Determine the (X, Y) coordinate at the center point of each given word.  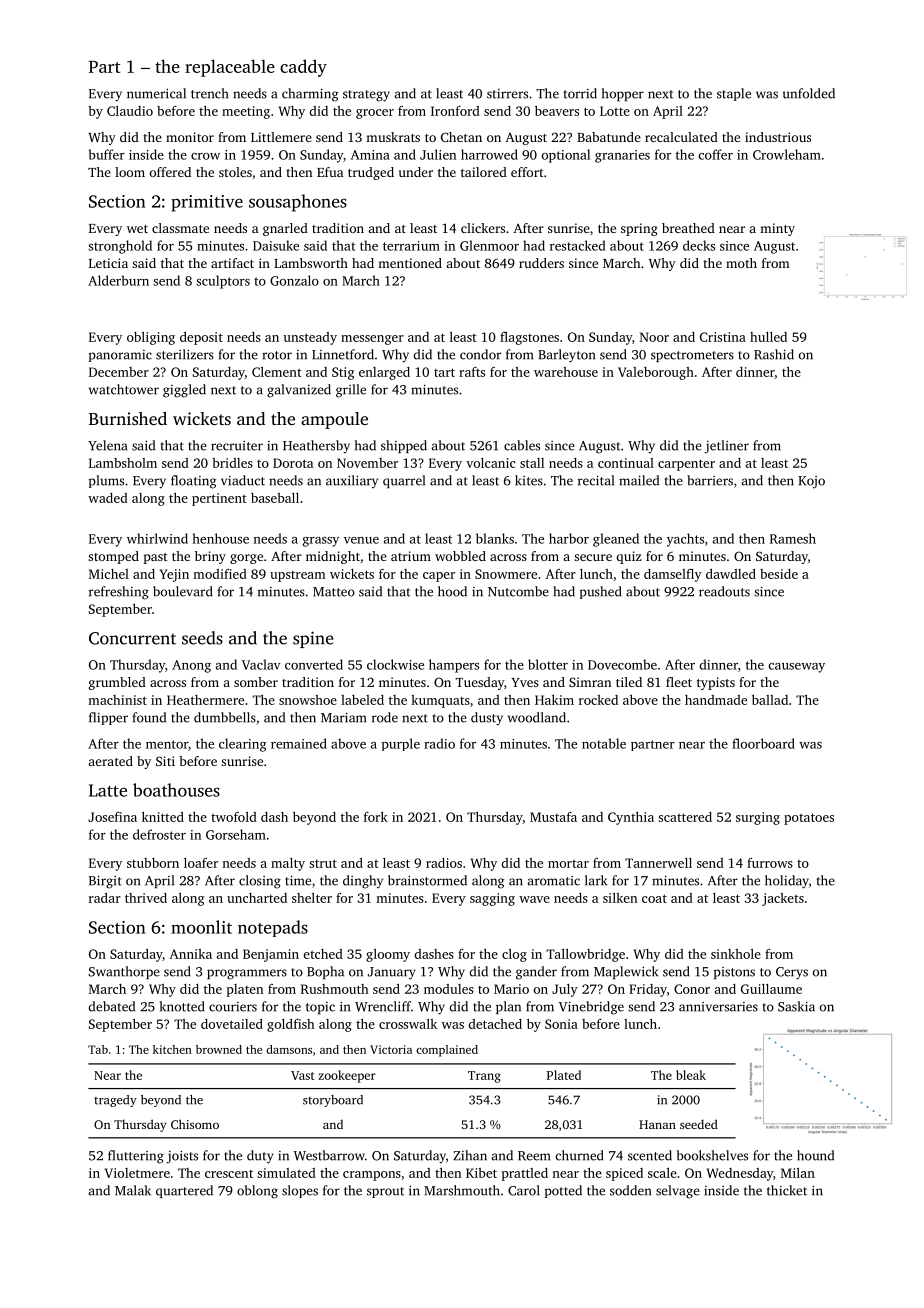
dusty (487, 719)
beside (779, 574)
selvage (678, 1192)
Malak (133, 1190)
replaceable (230, 68)
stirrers (507, 94)
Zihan (470, 1155)
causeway (796, 668)
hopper (623, 94)
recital (596, 480)
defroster (159, 834)
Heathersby (316, 447)
